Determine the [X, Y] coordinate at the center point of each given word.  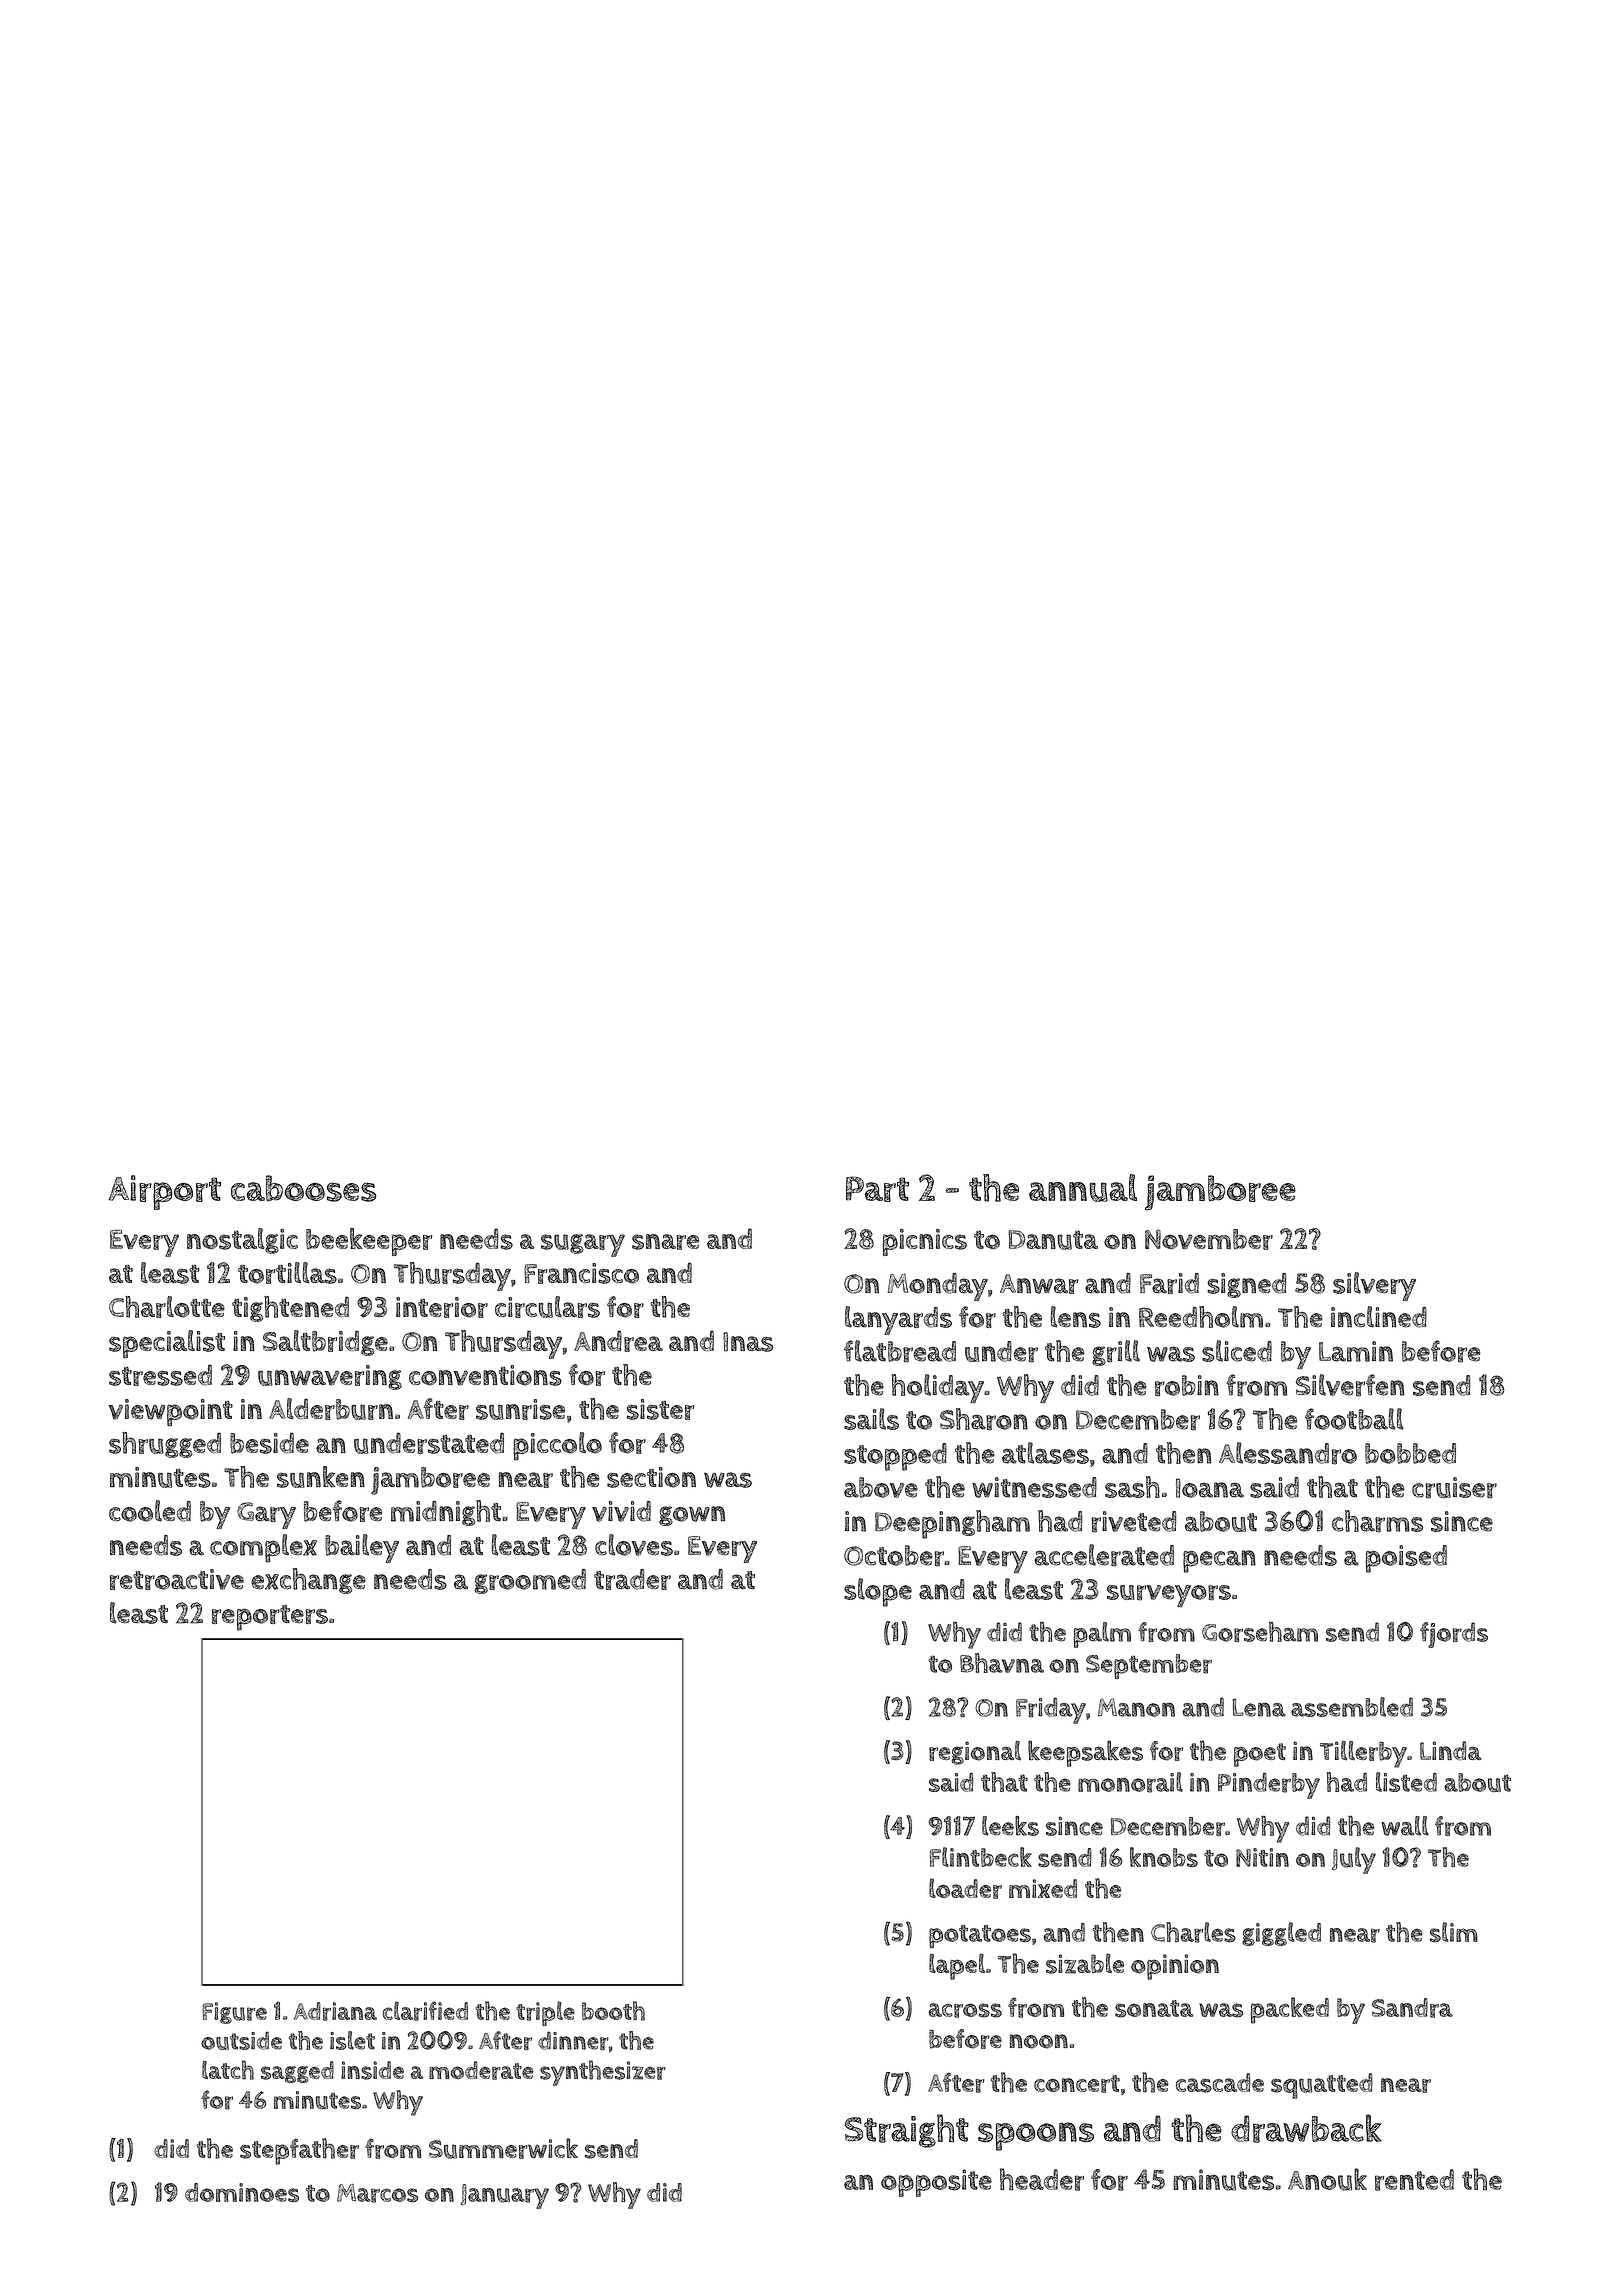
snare [665, 1242]
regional [975, 1753]
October [894, 1556]
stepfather [299, 2151]
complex [263, 1548]
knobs [1164, 1857]
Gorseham [1260, 1632]
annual [1083, 1188]
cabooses [304, 1188]
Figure [234, 2013]
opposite [936, 2183]
